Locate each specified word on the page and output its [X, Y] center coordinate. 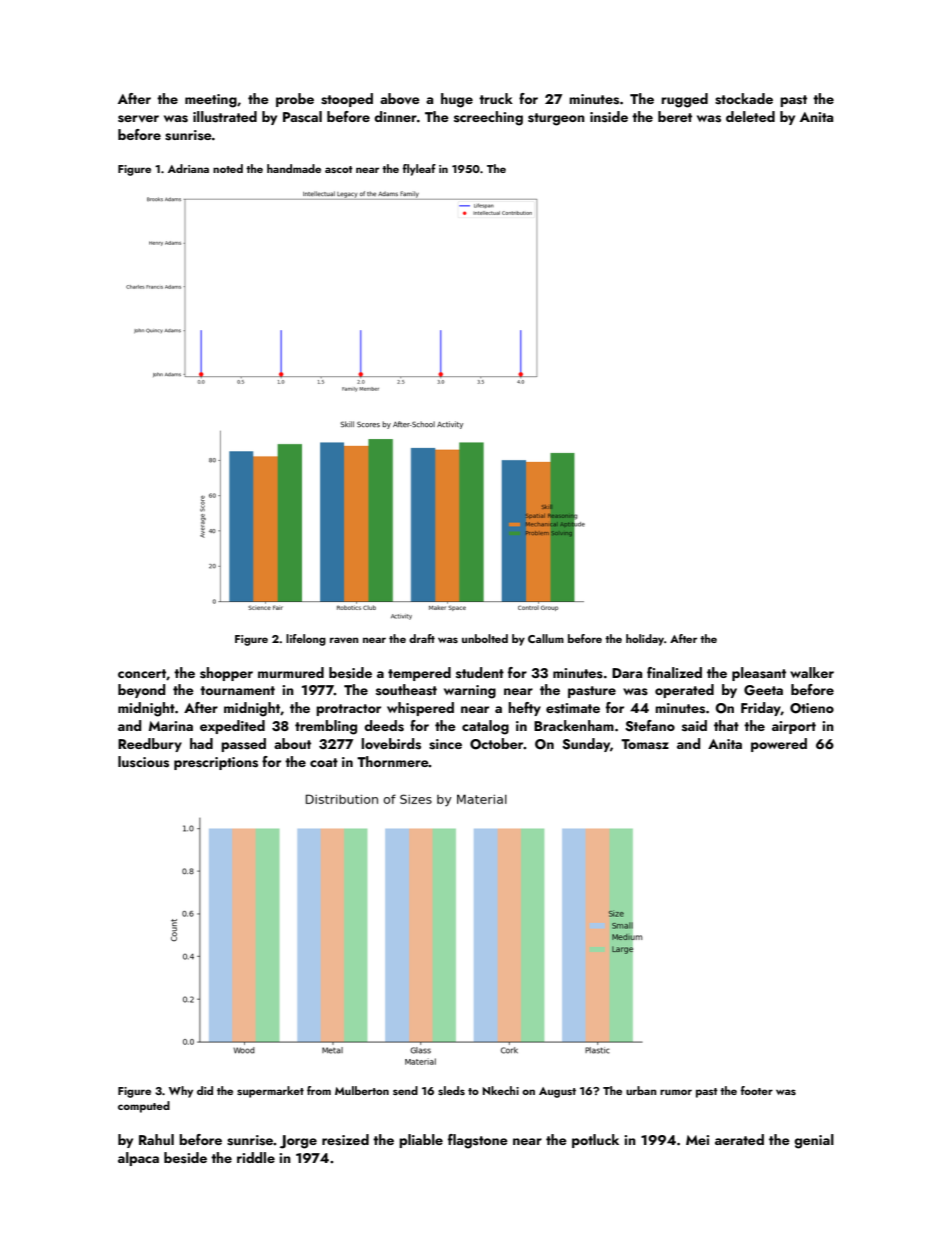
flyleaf [419, 170]
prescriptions [216, 763]
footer [757, 1090]
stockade [744, 99]
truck [496, 98]
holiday [645, 640]
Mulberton [362, 1090]
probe [295, 100]
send [405, 1090]
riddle [256, 1157]
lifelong [306, 640]
